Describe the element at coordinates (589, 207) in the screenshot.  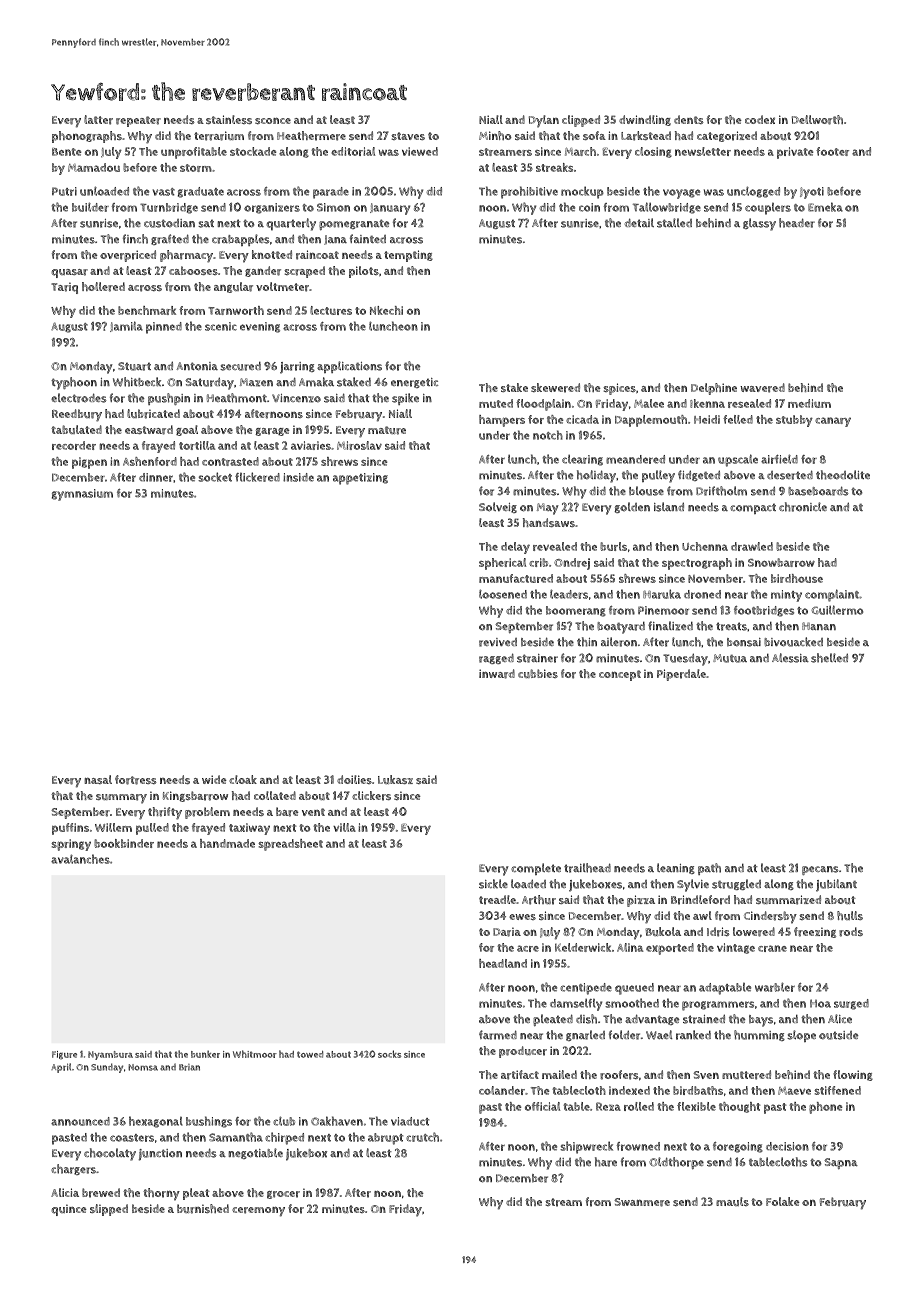
I see `coin` at that location.
